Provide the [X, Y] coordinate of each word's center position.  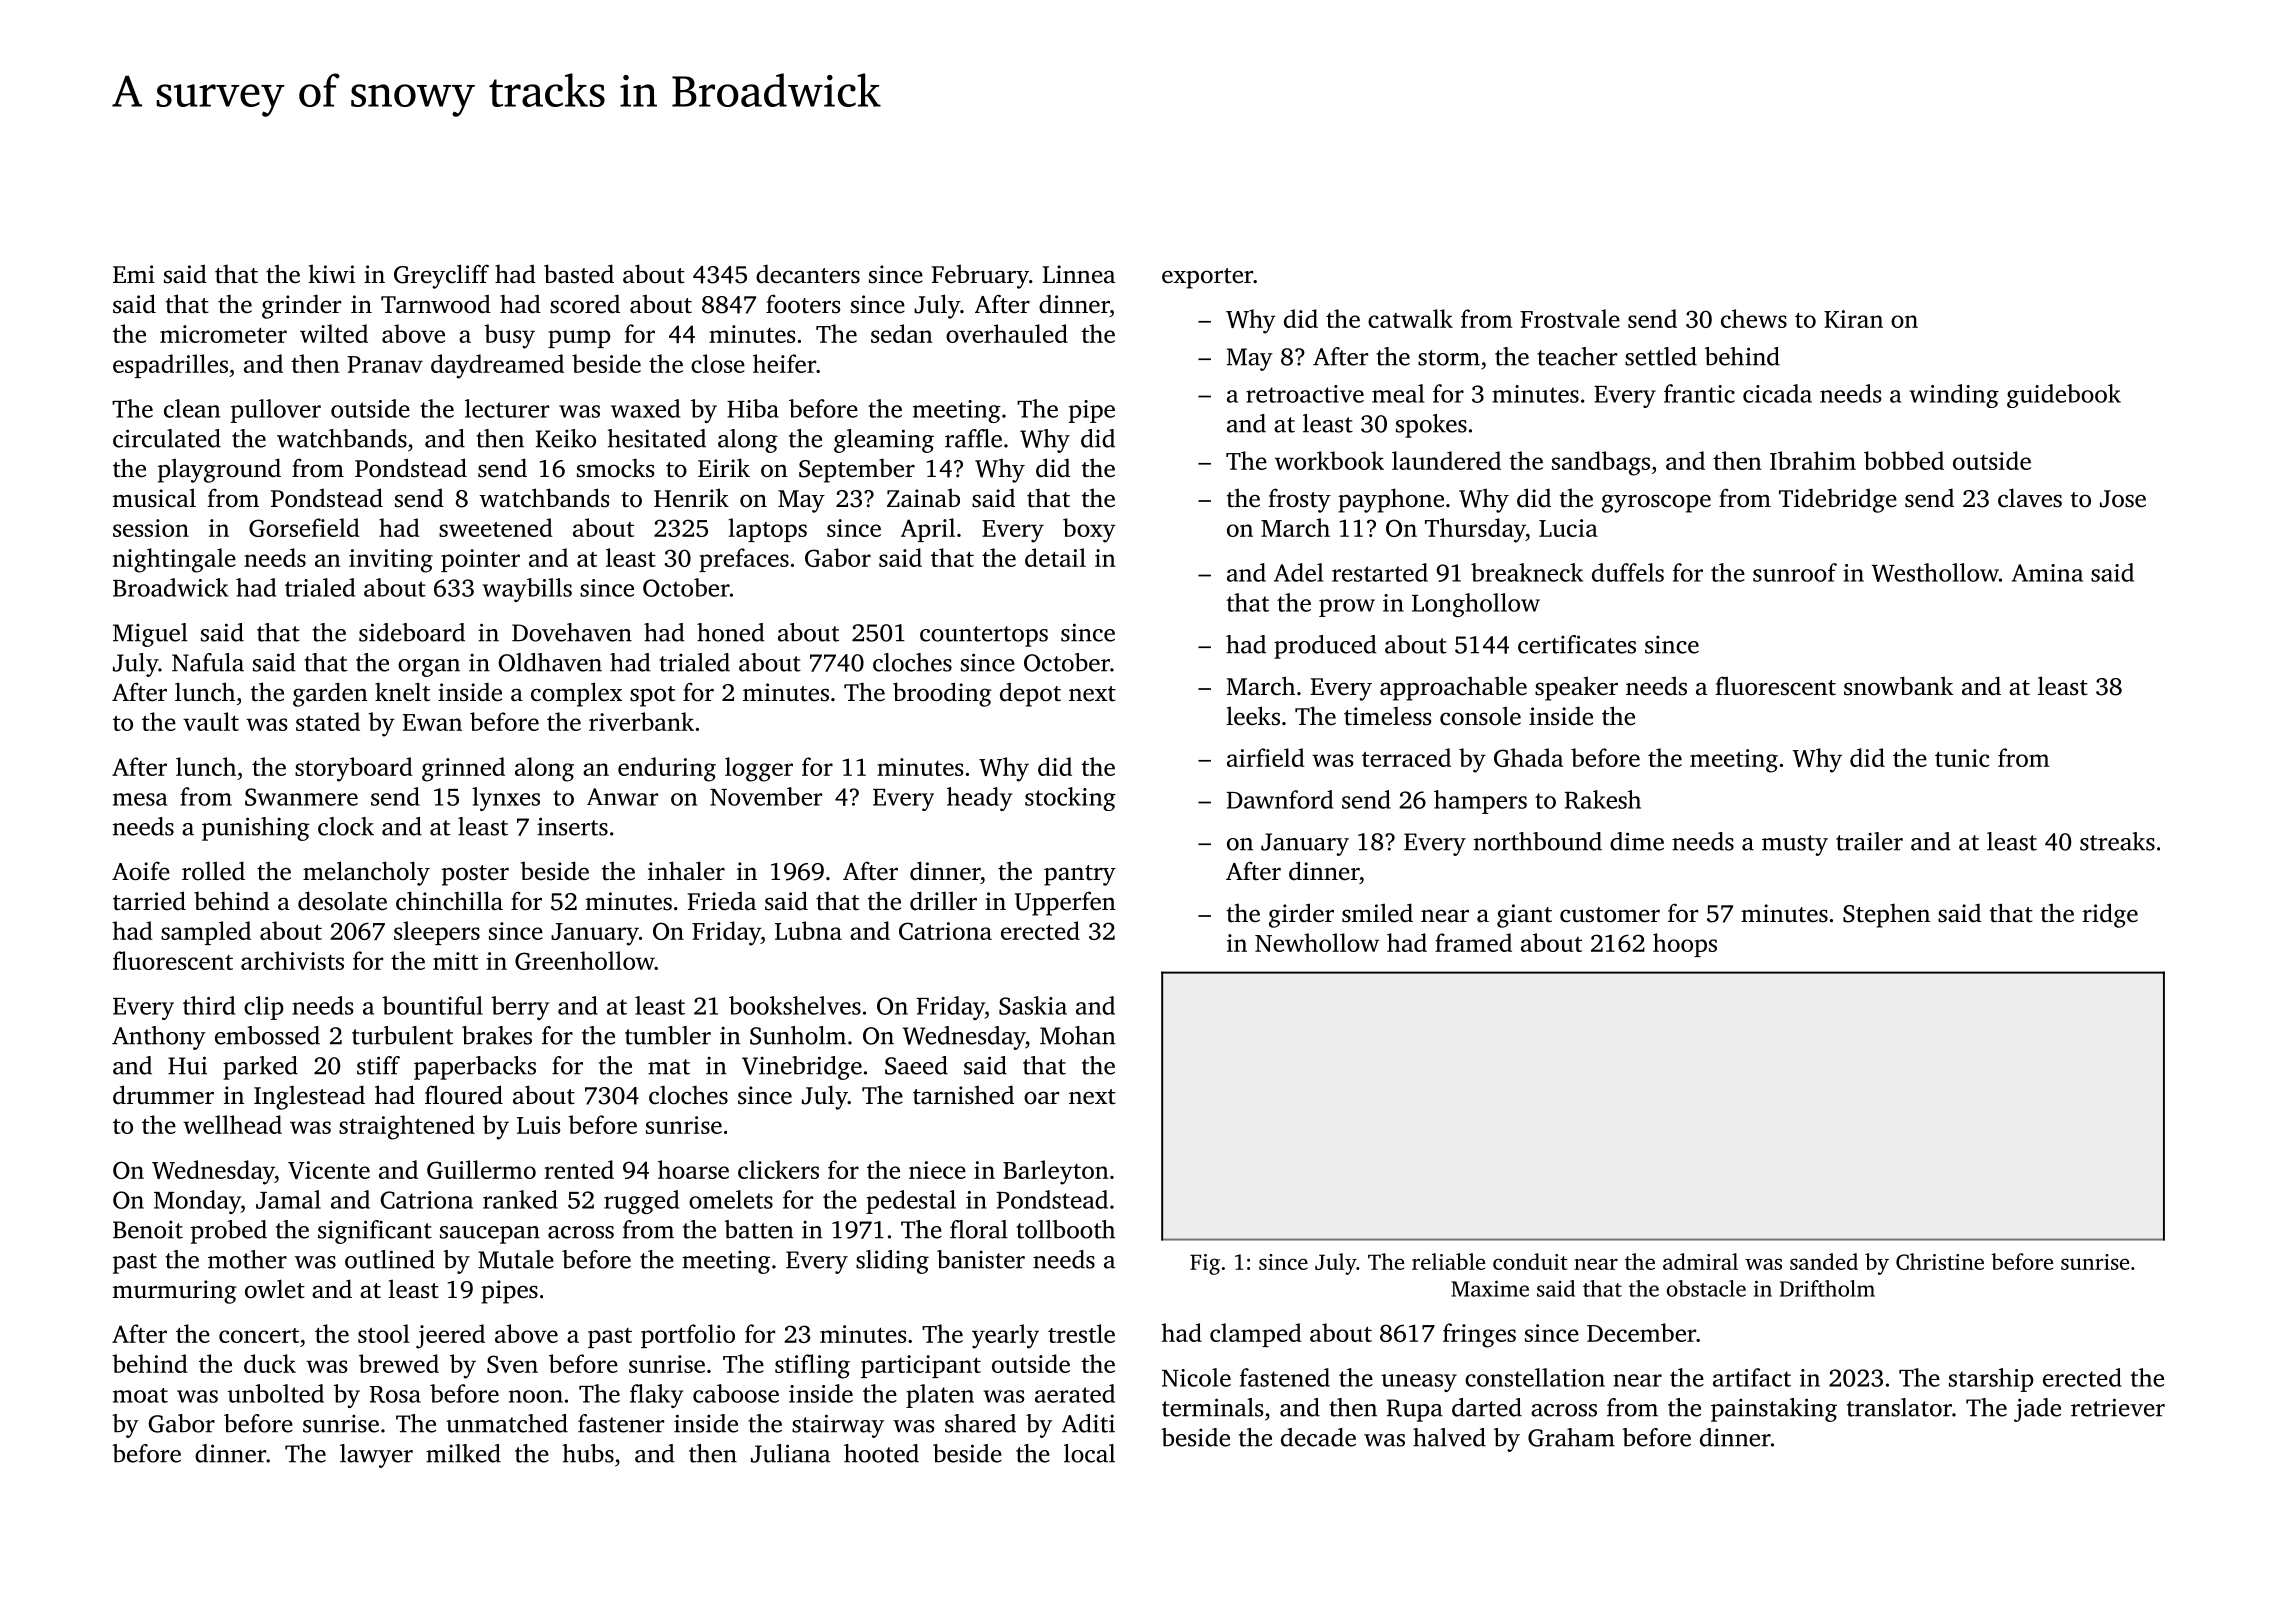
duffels [1628, 572]
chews [1754, 318]
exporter [1207, 278]
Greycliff [441, 276]
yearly [1005, 1336]
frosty [1299, 500]
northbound [1538, 841]
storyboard [354, 769]
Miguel [150, 635]
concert [259, 1335]
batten [759, 1229]
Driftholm [1827, 1288]
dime [1637, 841]
